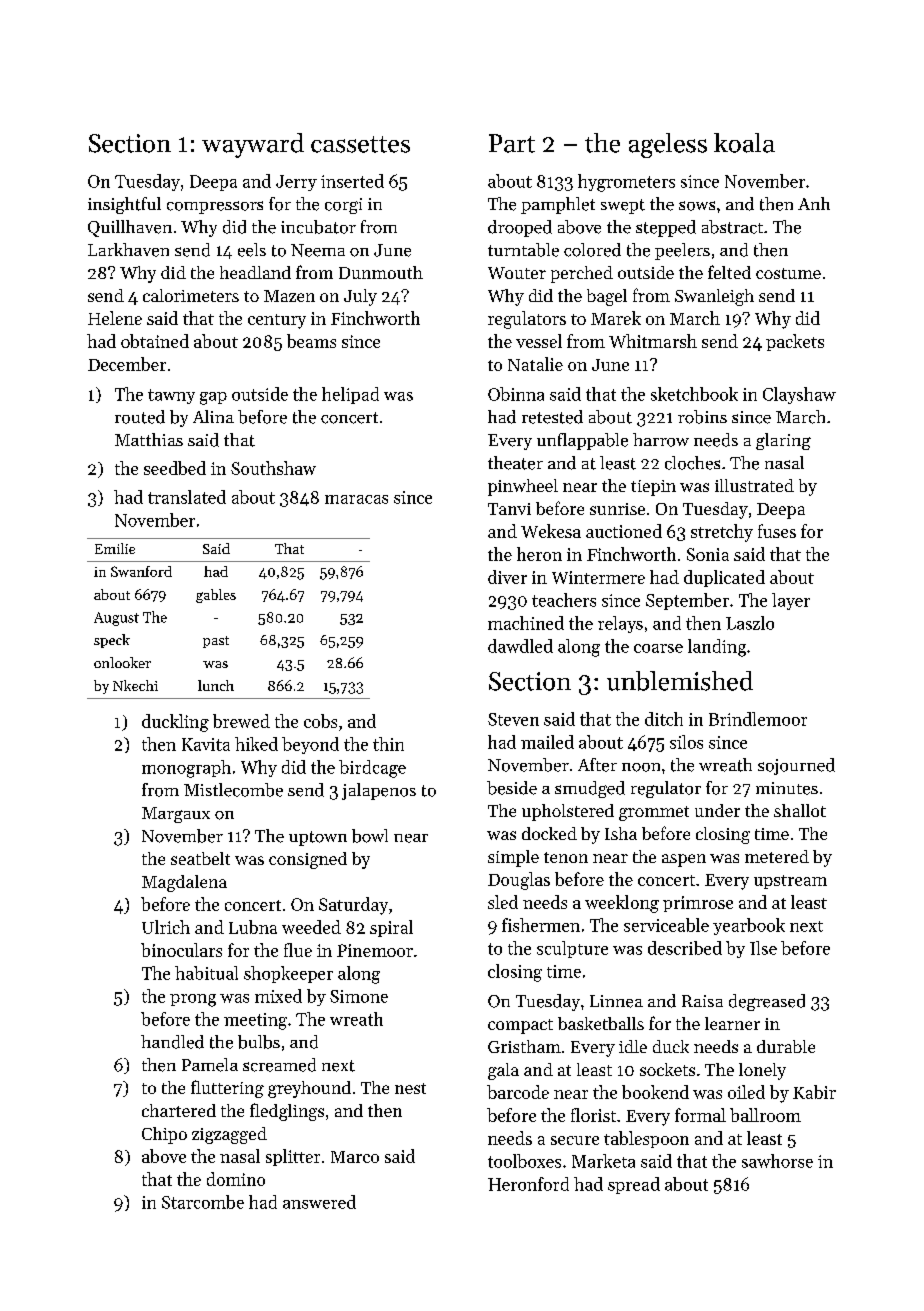  What do you see at coordinates (187, 497) in the screenshot?
I see `translated` at bounding box center [187, 497].
